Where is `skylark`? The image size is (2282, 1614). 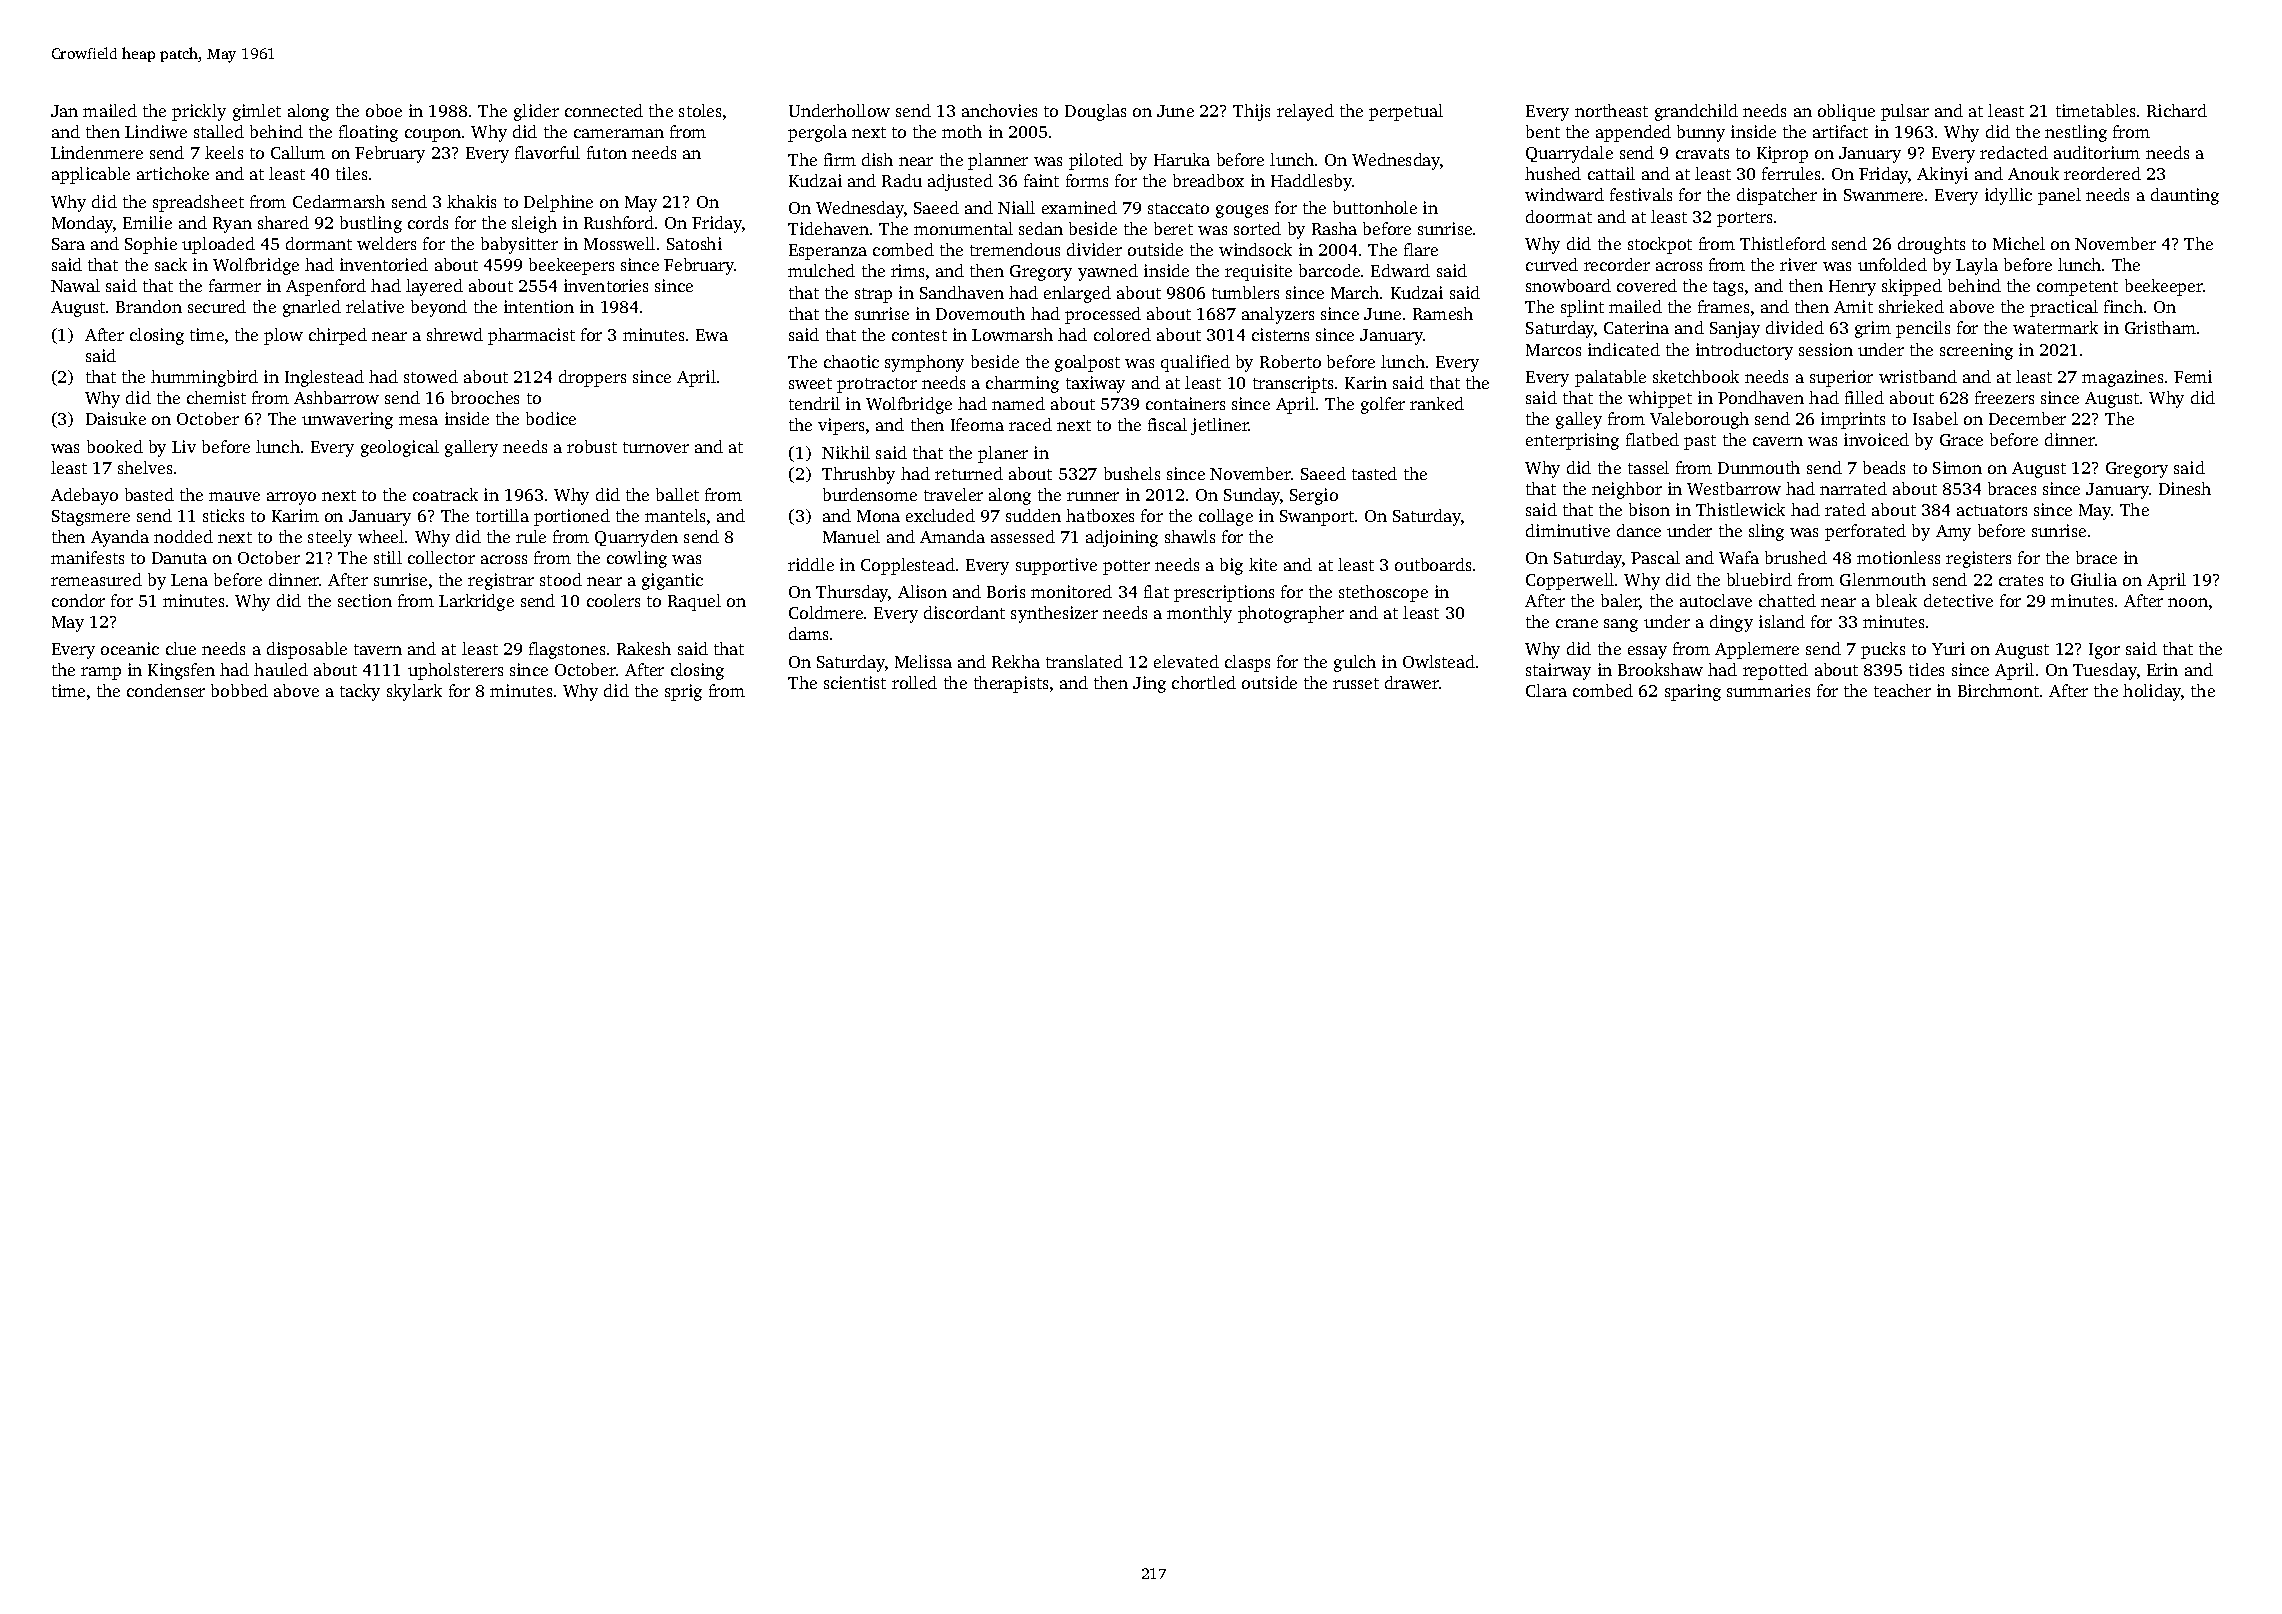
skylark is located at coordinates (414, 692).
